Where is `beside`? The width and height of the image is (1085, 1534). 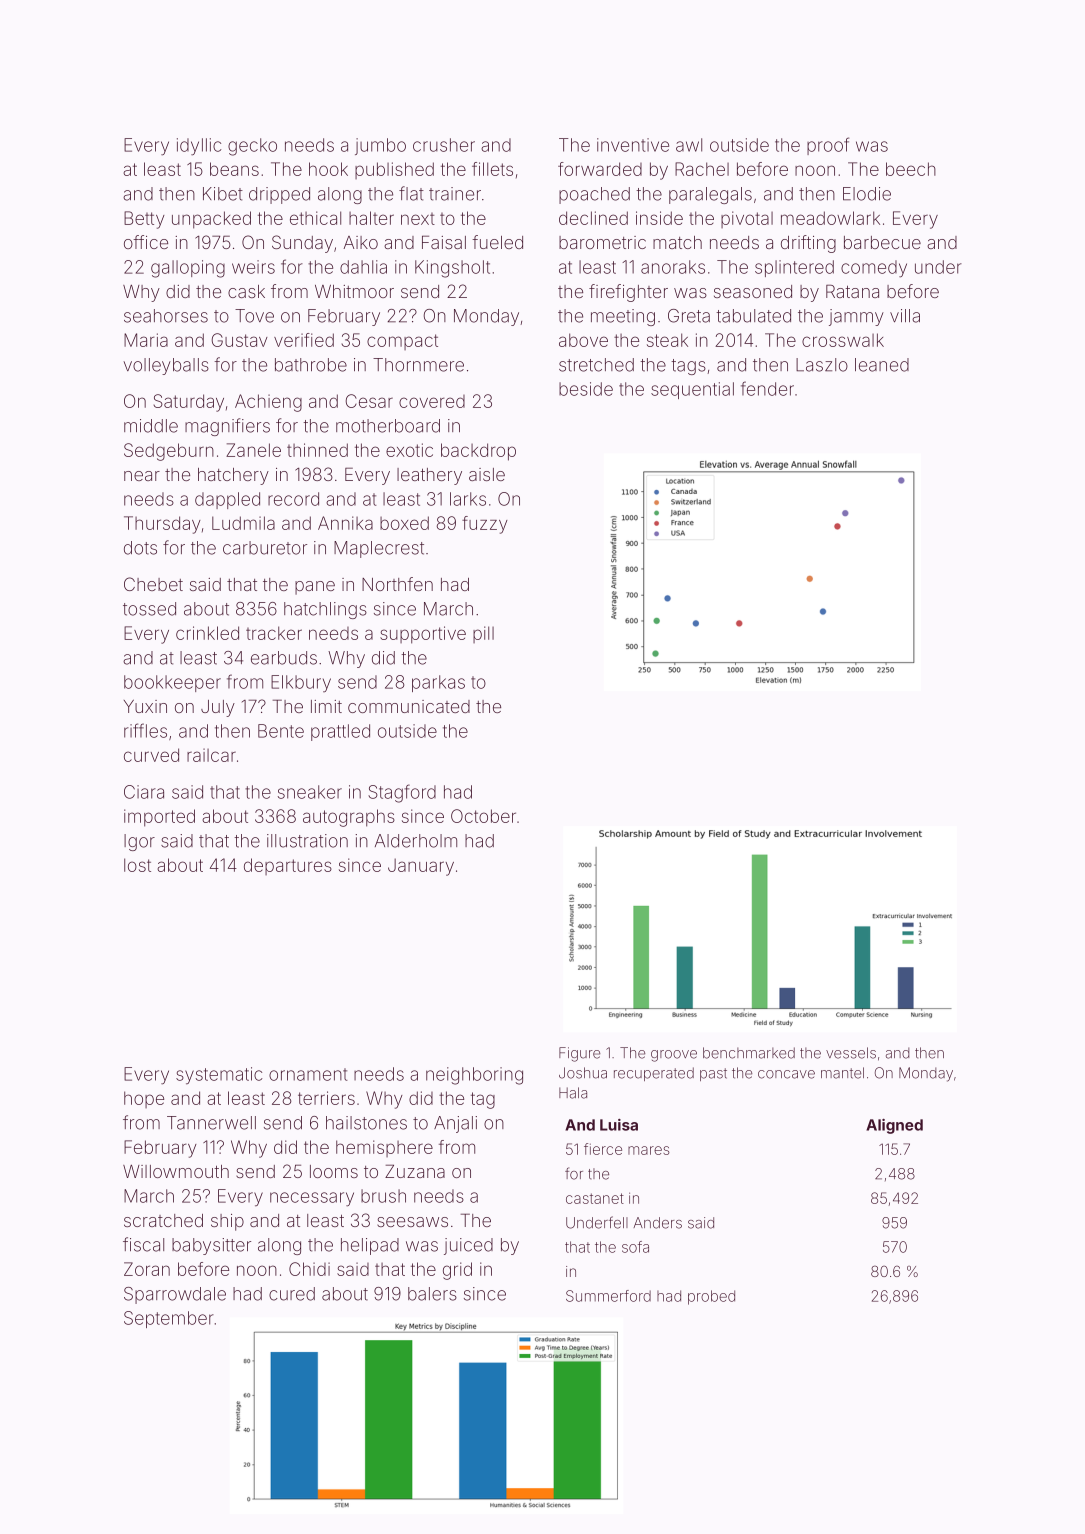
beside is located at coordinates (586, 389).
